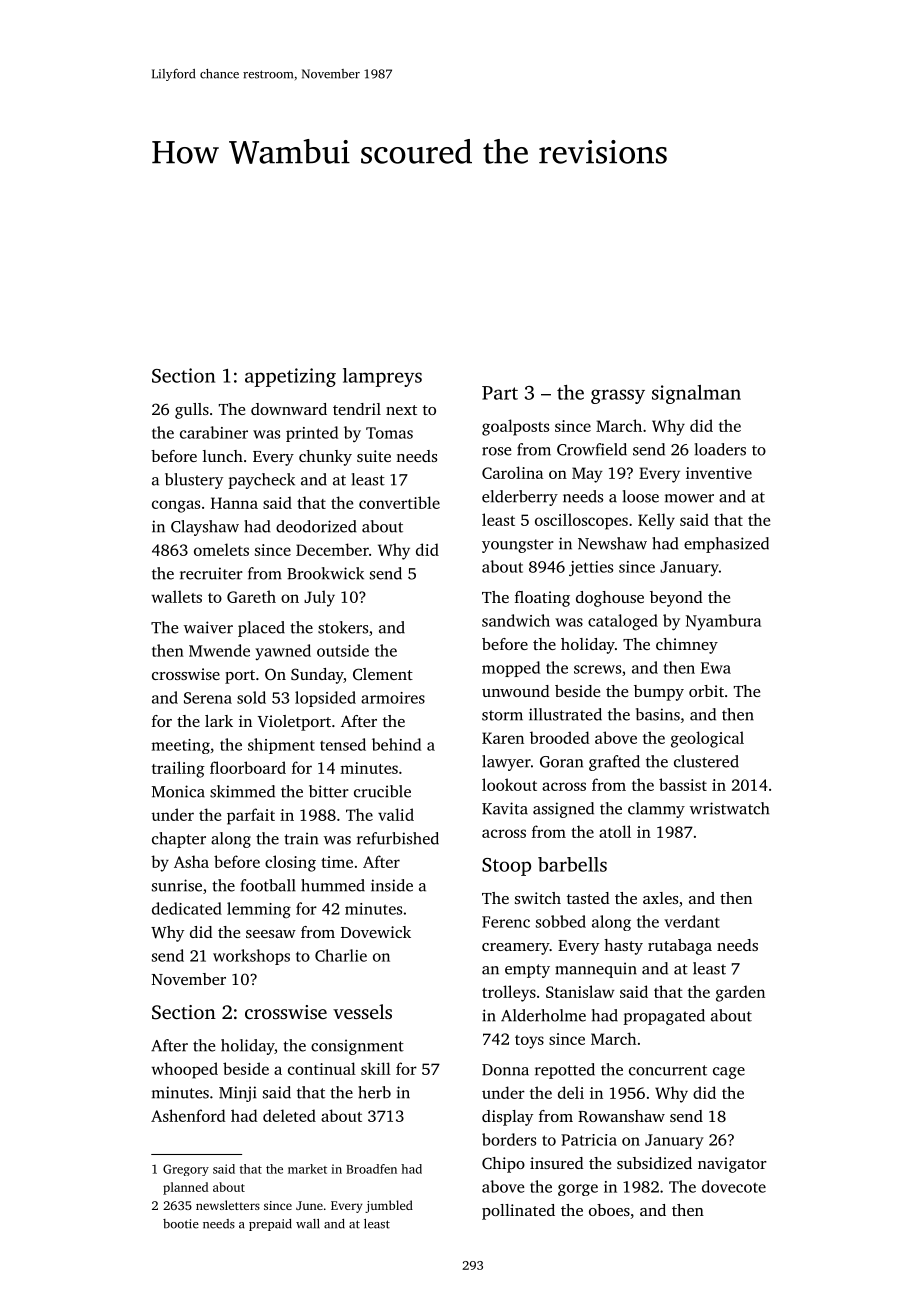 This screenshot has height=1311, width=924. Describe the element at coordinates (529, 1042) in the screenshot. I see `toys` at that location.
